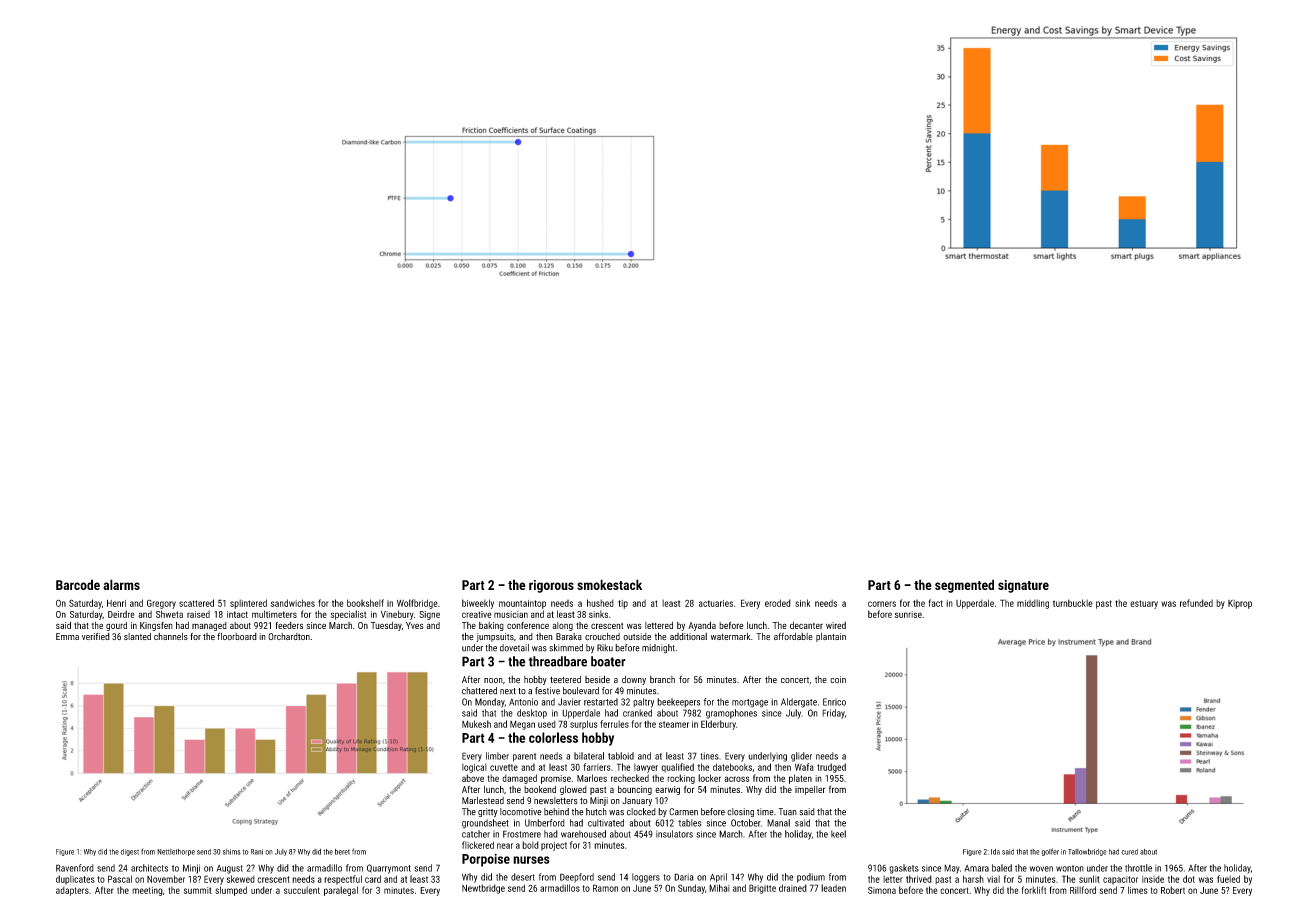 The height and width of the screenshot is (924, 1308). What do you see at coordinates (609, 584) in the screenshot?
I see `smokestack` at bounding box center [609, 584].
